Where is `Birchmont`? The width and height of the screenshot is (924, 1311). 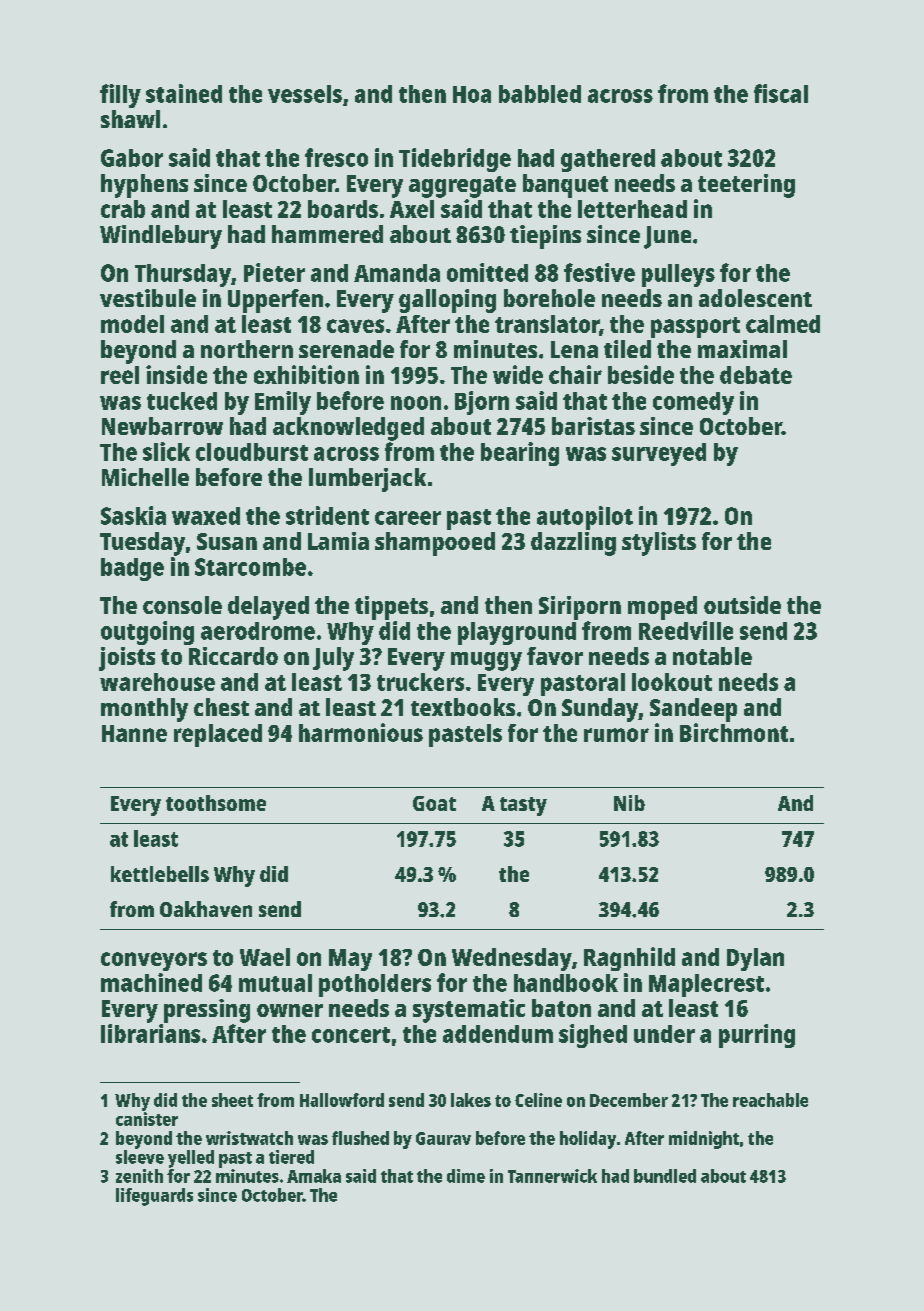
Birchmont is located at coordinates (734, 732).
